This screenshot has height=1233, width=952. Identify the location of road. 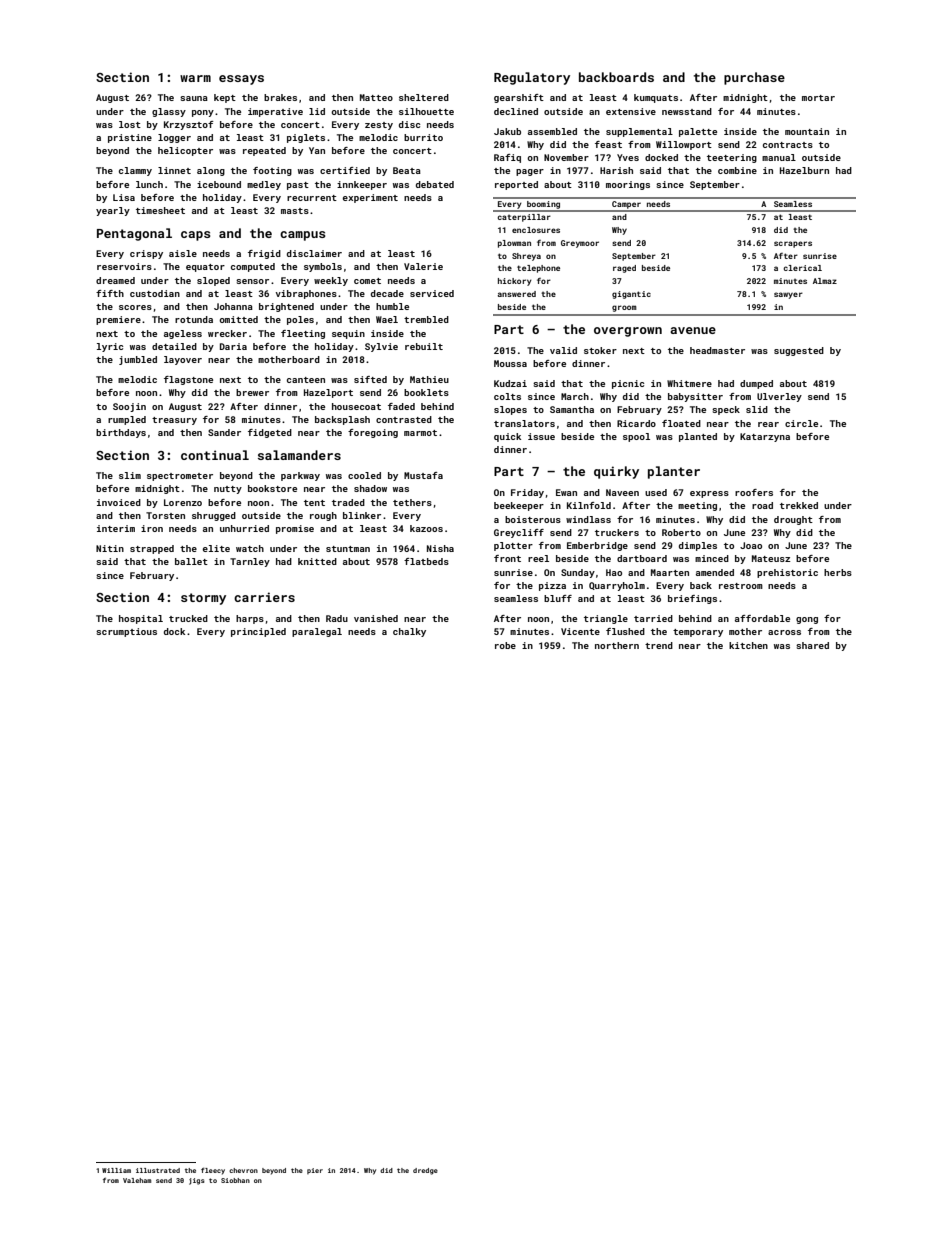
(762, 505).
